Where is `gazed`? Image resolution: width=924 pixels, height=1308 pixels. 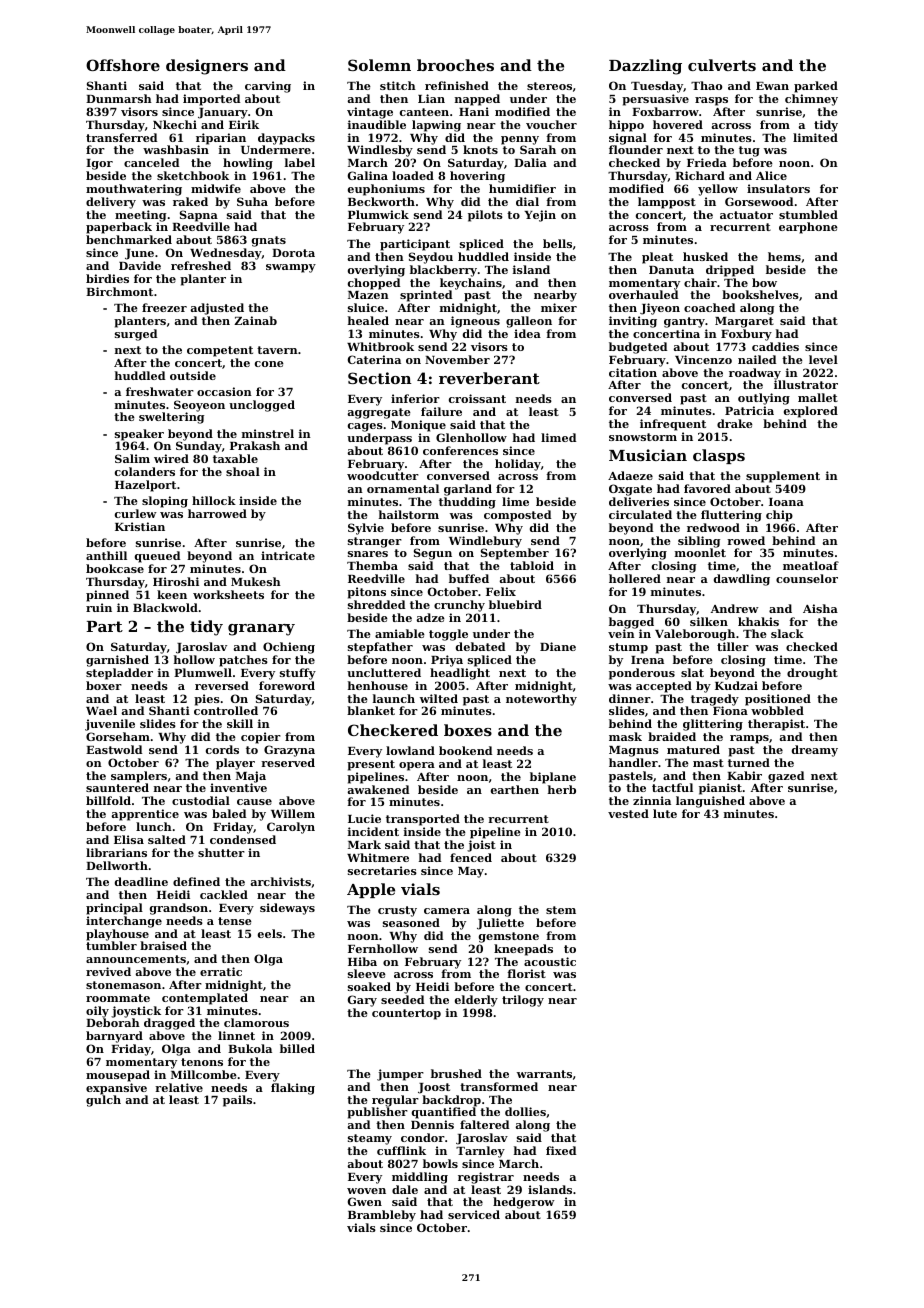 gazed is located at coordinates (786, 777).
